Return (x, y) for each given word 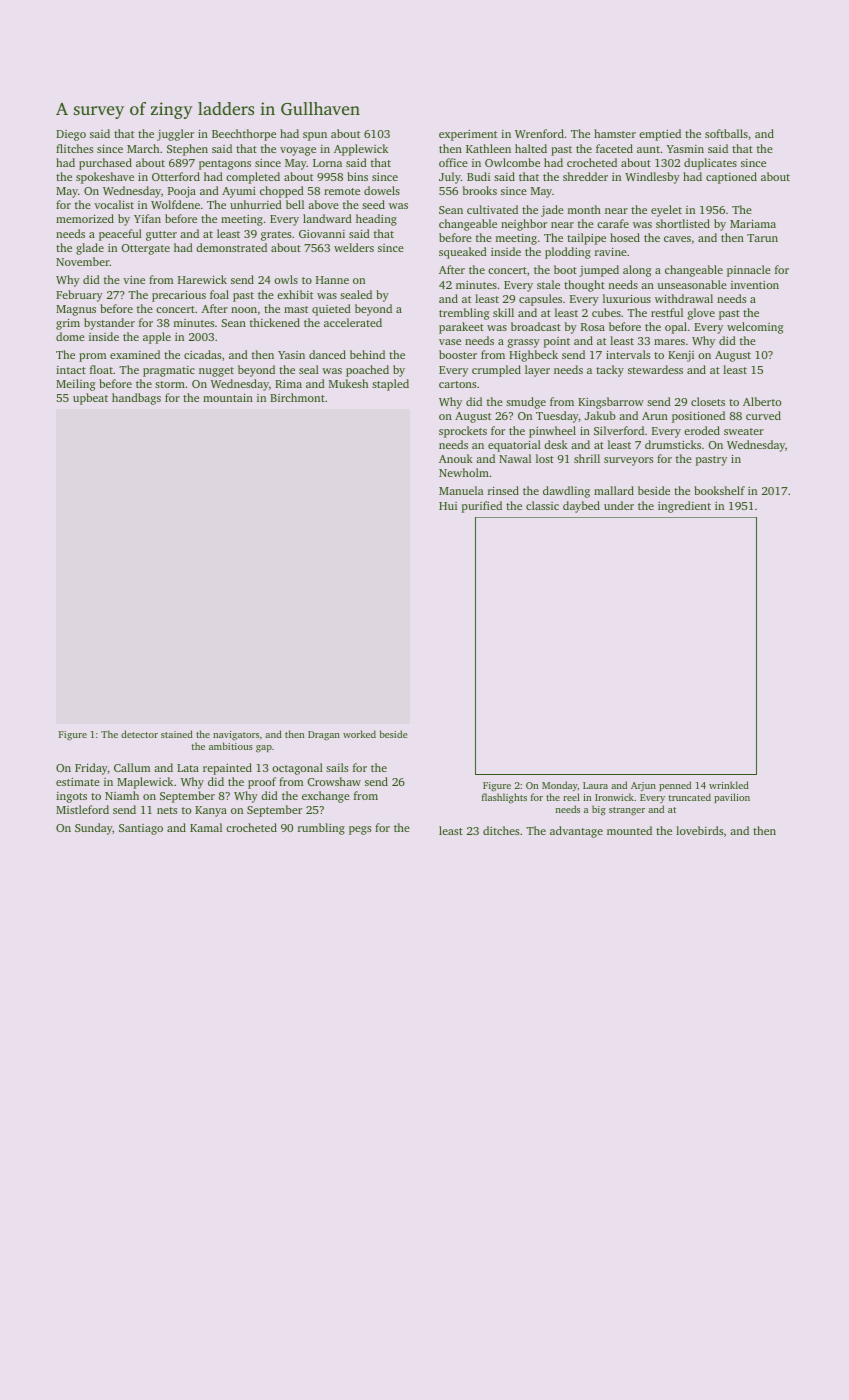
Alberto (762, 401)
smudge (526, 403)
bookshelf (719, 490)
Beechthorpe (244, 135)
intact (71, 370)
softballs (726, 133)
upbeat (90, 399)
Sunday (94, 829)
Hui (448, 506)
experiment (468, 135)
